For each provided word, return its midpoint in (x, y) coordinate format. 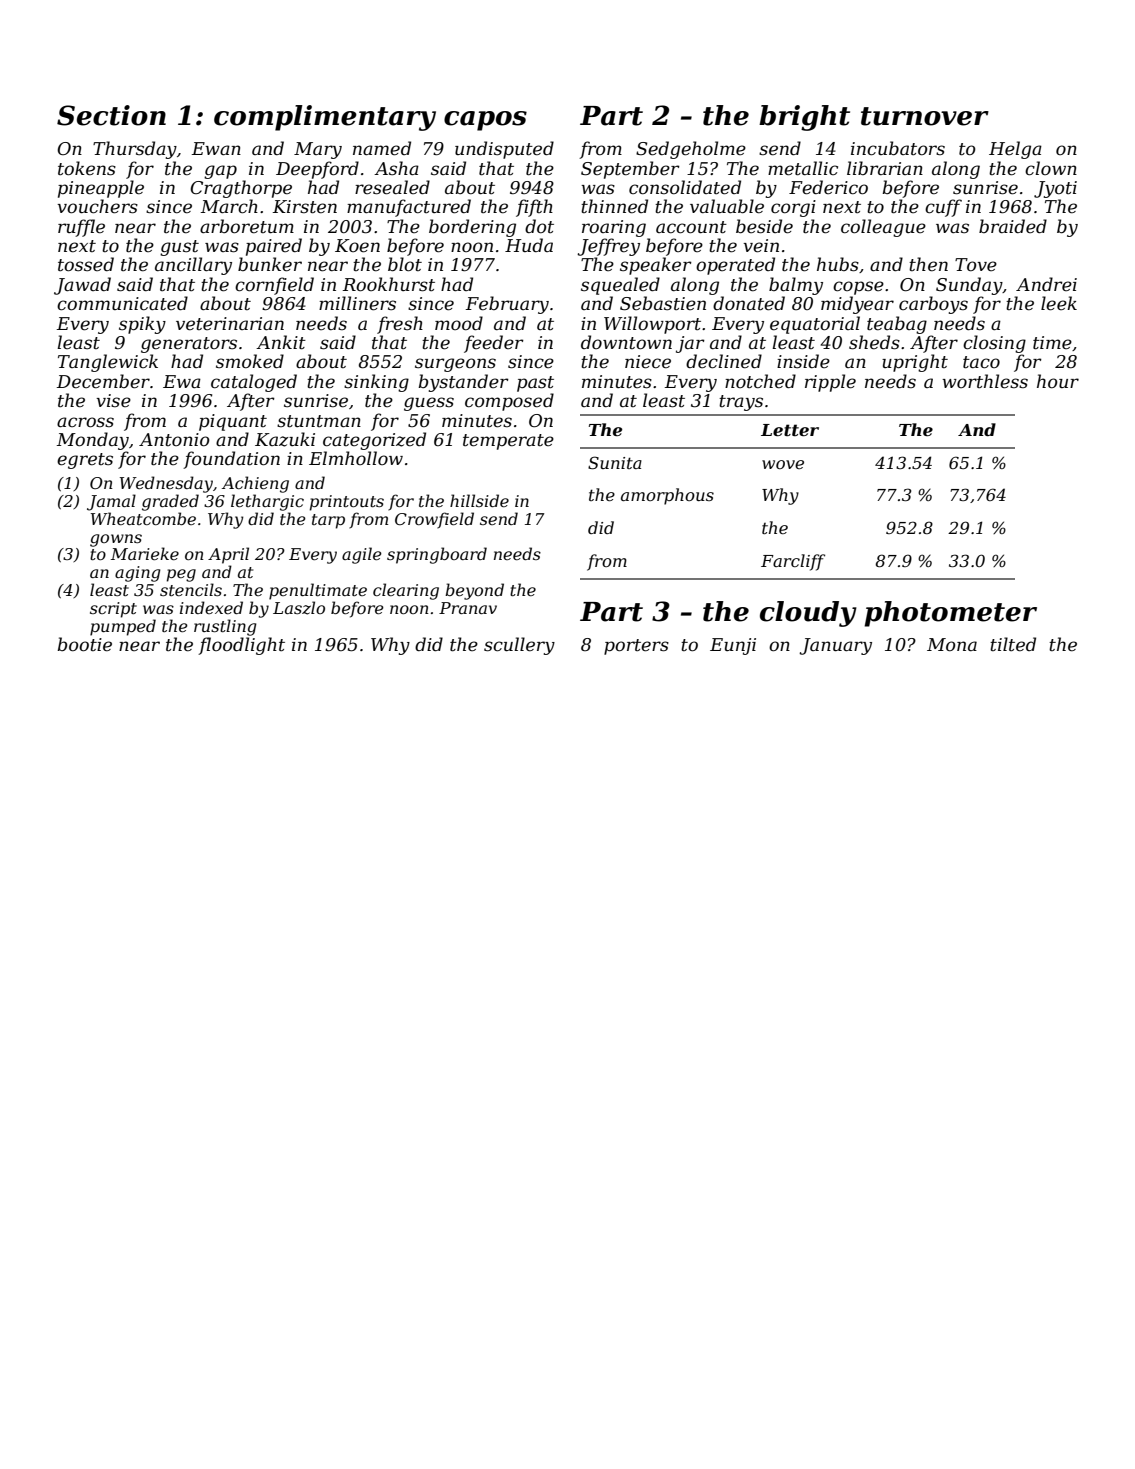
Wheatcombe (143, 518)
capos (485, 121)
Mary (318, 150)
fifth (534, 208)
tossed (86, 264)
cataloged (254, 383)
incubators (898, 148)
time (1052, 343)
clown (1051, 168)
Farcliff (793, 562)
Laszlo (299, 608)
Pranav (468, 608)
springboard (437, 555)
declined (724, 361)
